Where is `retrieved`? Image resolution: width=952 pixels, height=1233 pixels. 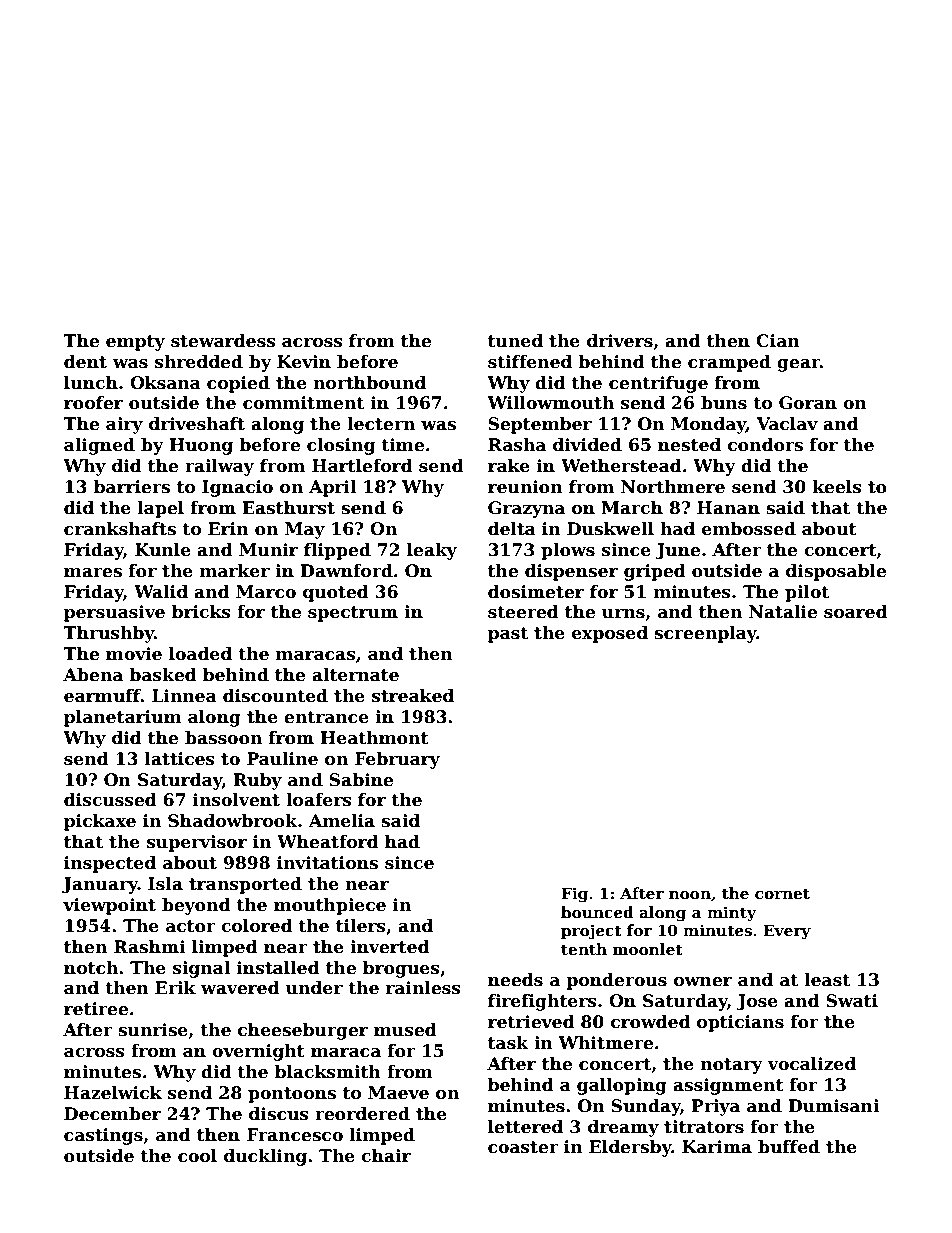 retrieved is located at coordinates (531, 1022).
